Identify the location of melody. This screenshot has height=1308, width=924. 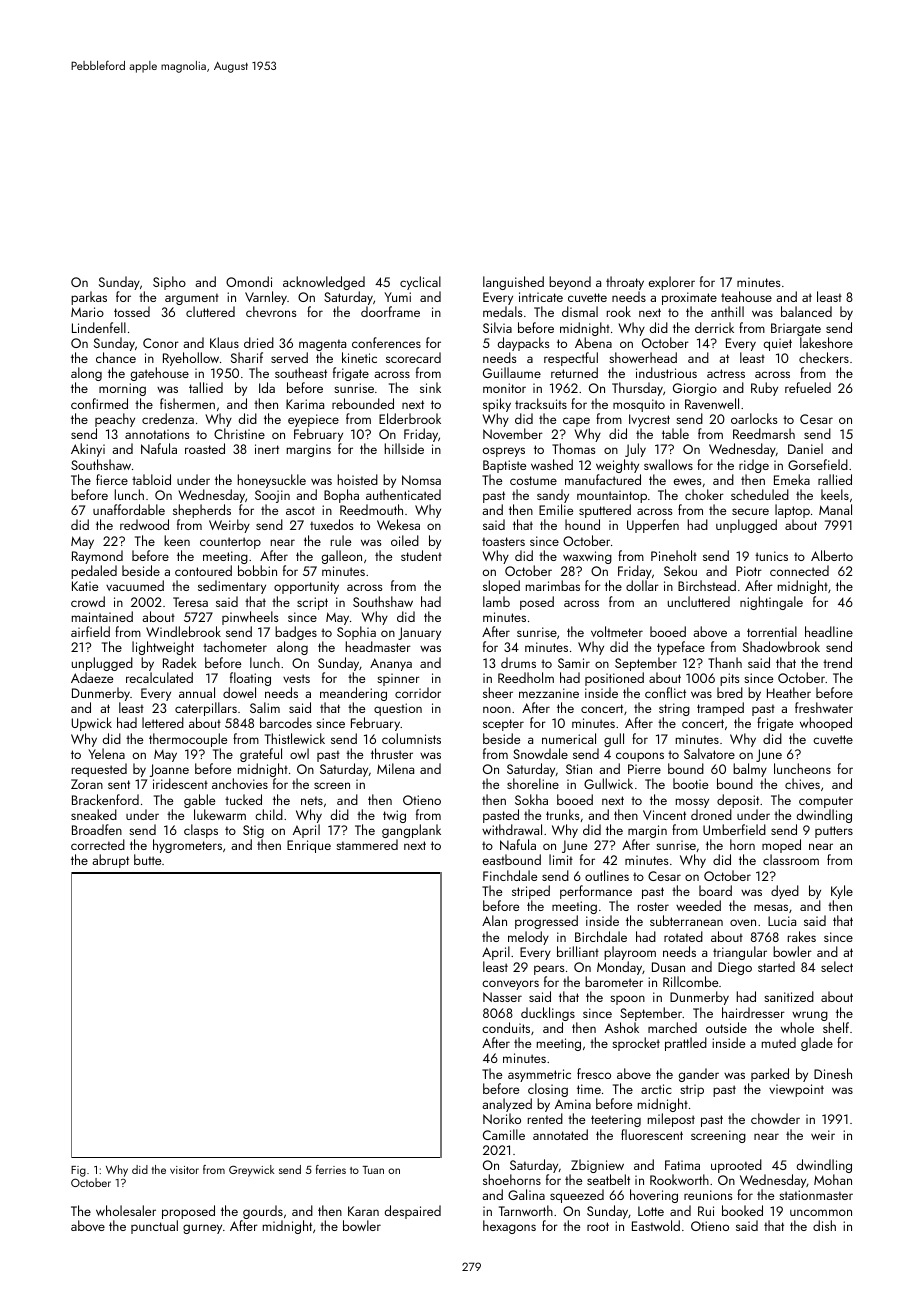
(528, 938).
